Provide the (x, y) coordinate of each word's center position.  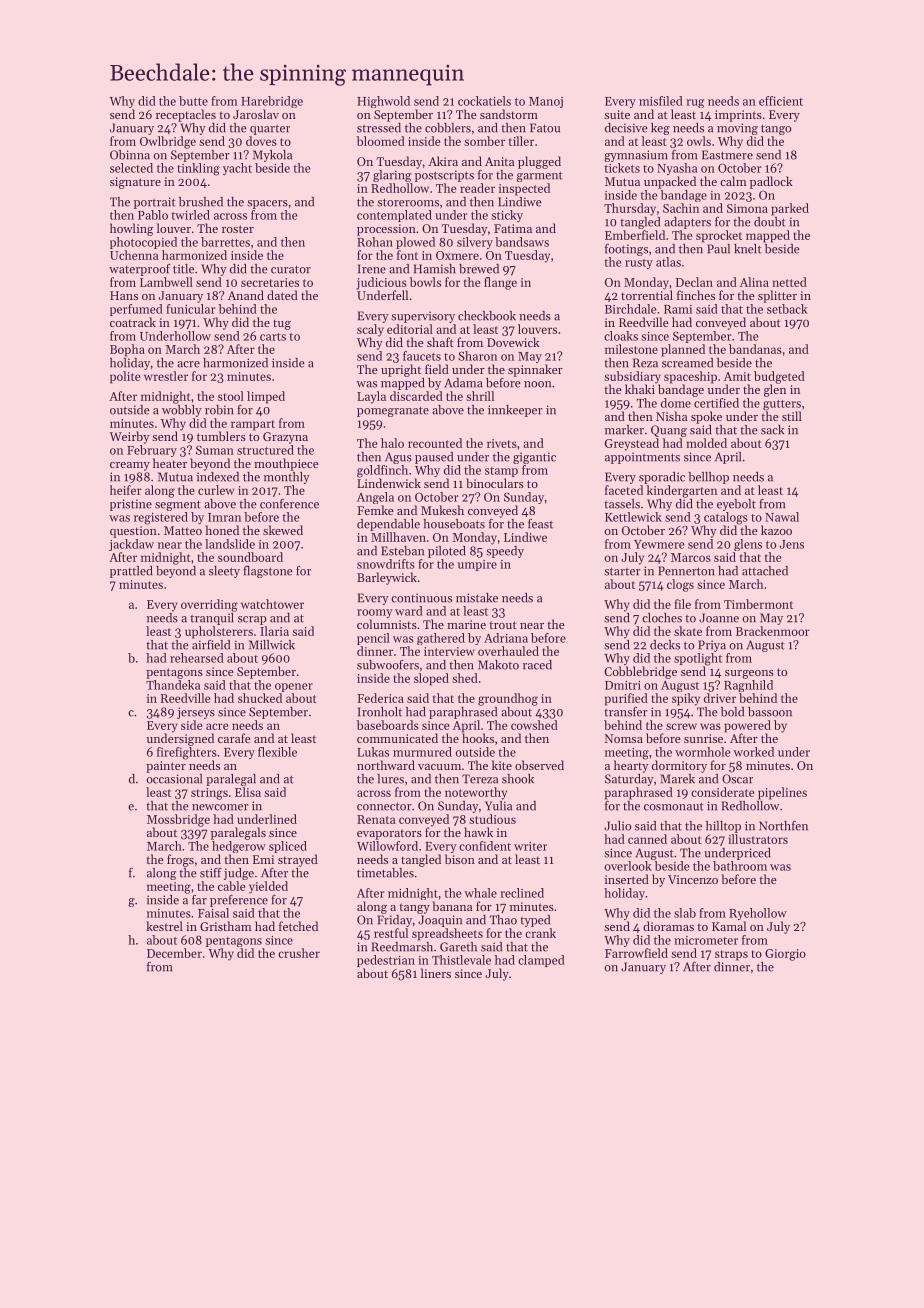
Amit (737, 376)
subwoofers (388, 665)
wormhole (702, 752)
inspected (524, 189)
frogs (180, 860)
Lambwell (166, 282)
